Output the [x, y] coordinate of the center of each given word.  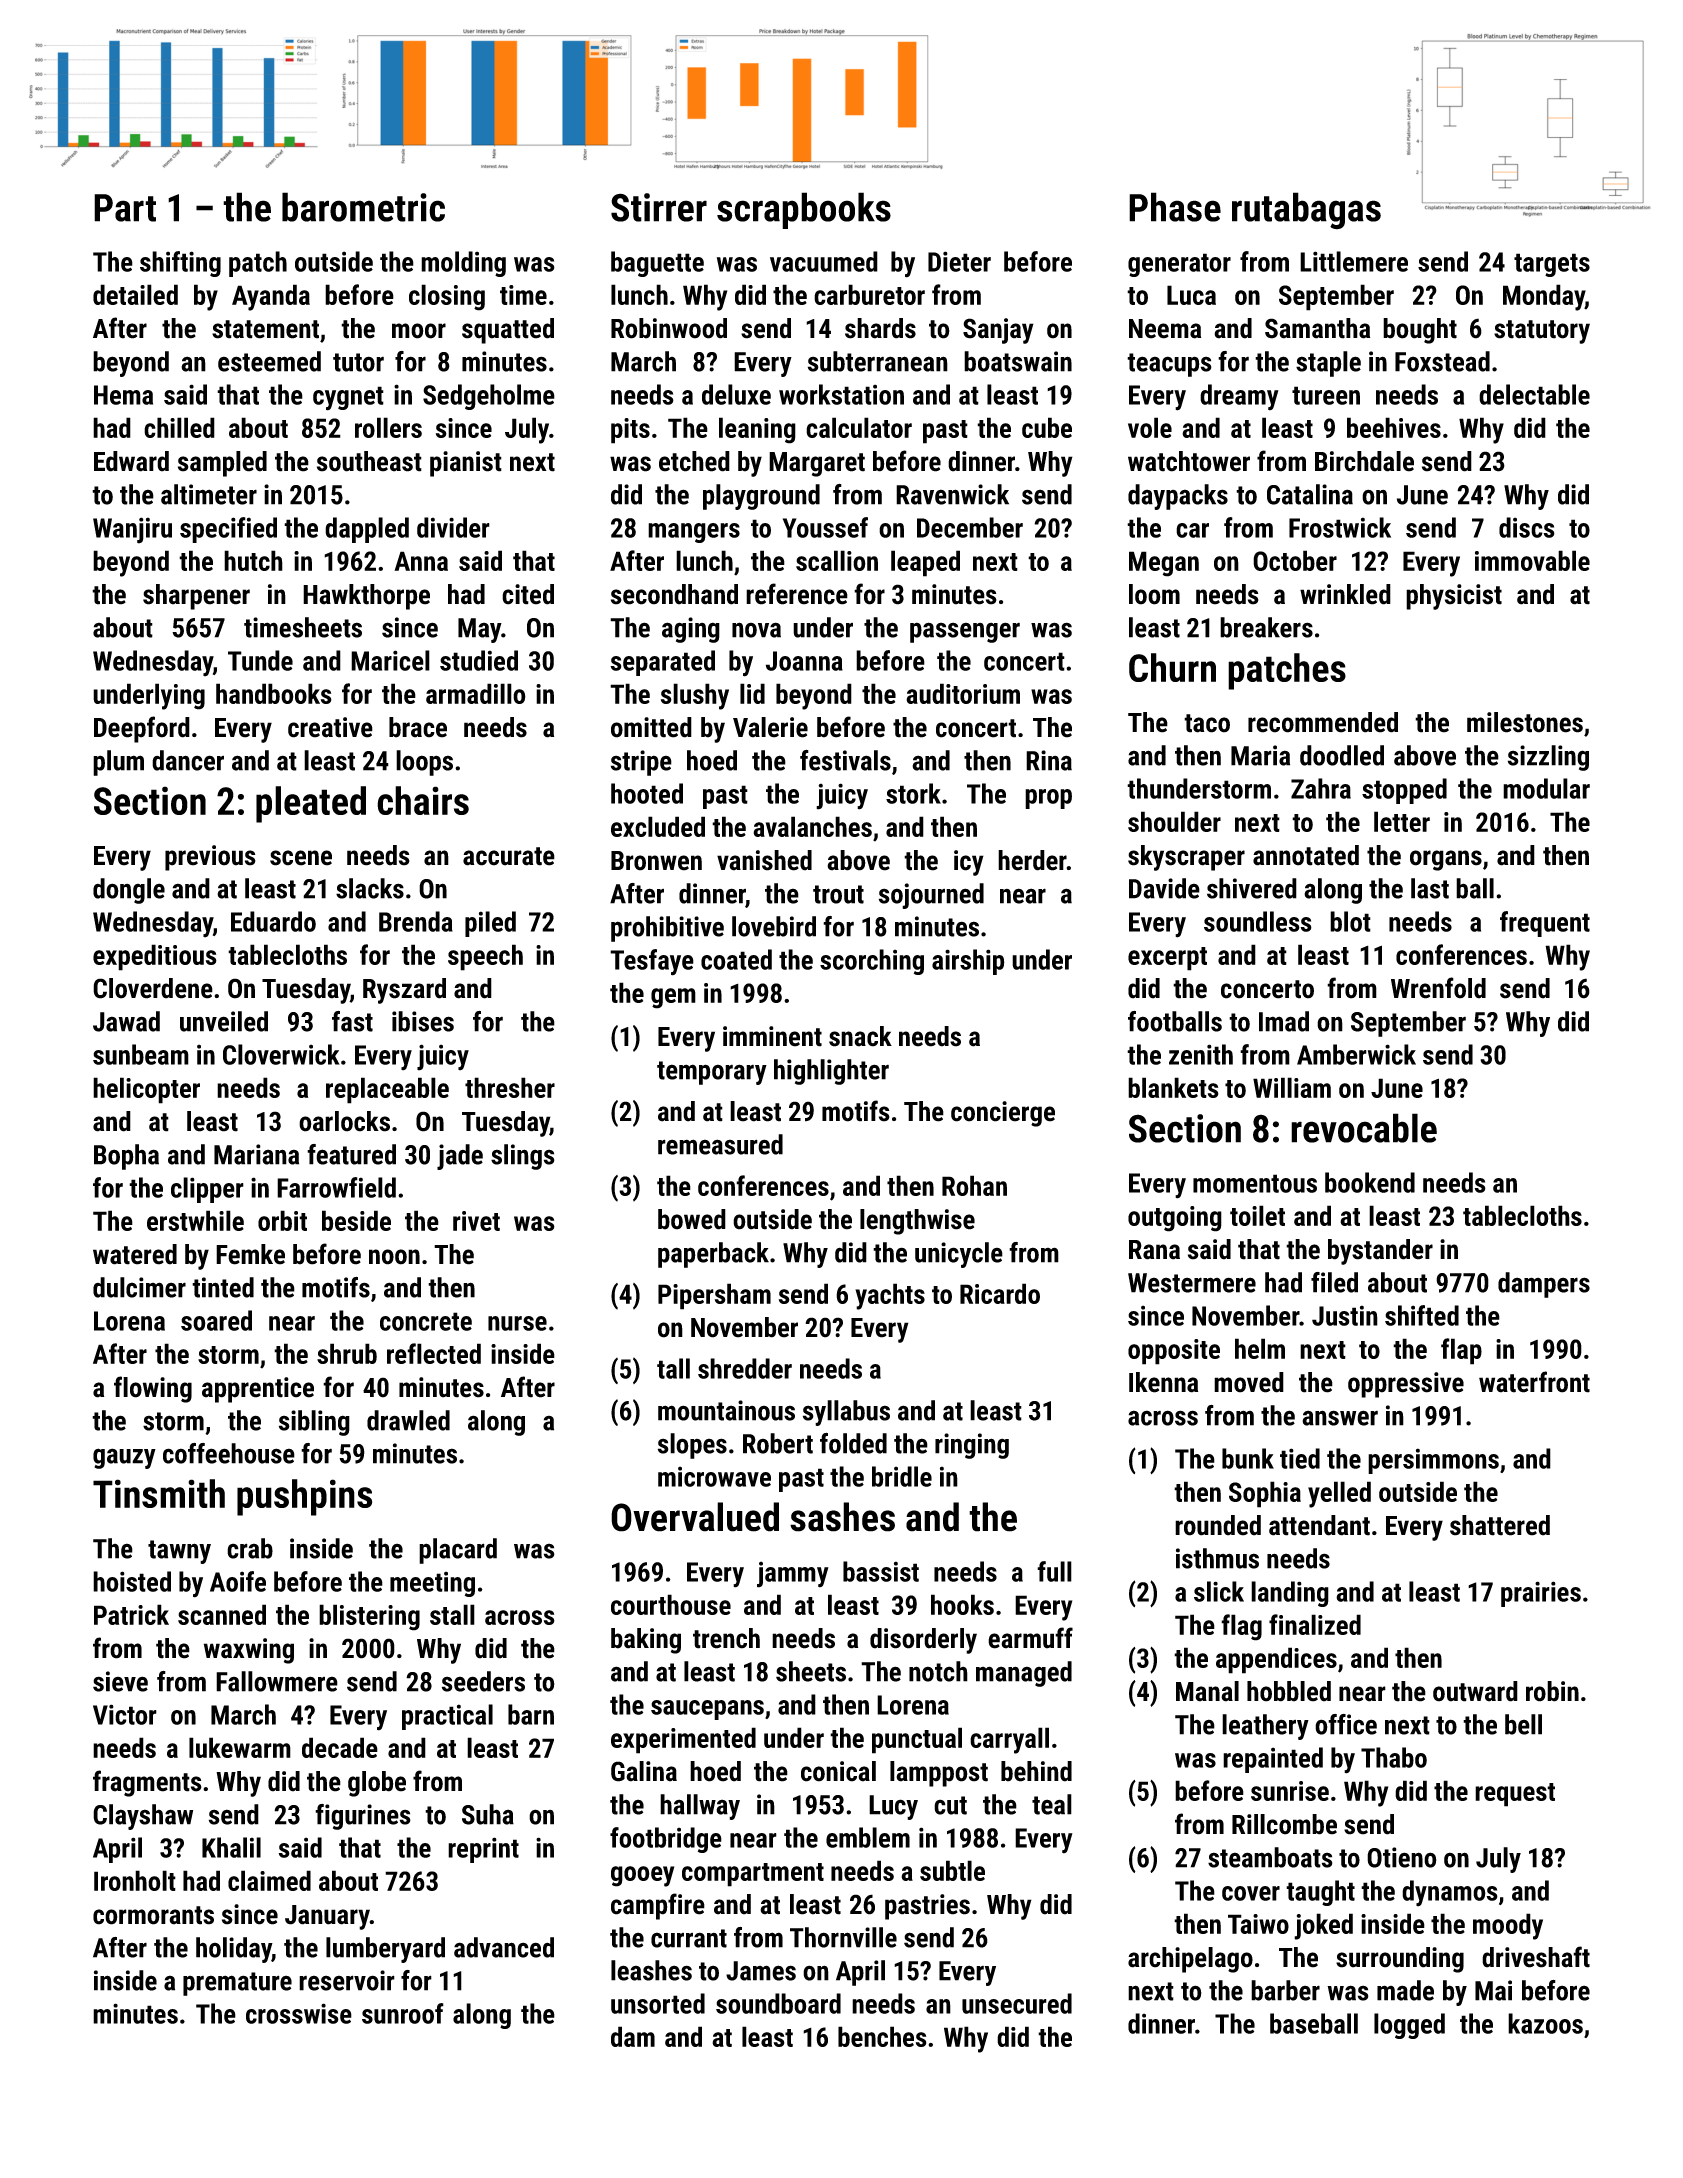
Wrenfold [1438, 988]
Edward [131, 461]
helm [1260, 1348]
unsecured [1017, 2003]
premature [237, 1984]
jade [460, 1157]
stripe [641, 763]
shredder [745, 1368]
